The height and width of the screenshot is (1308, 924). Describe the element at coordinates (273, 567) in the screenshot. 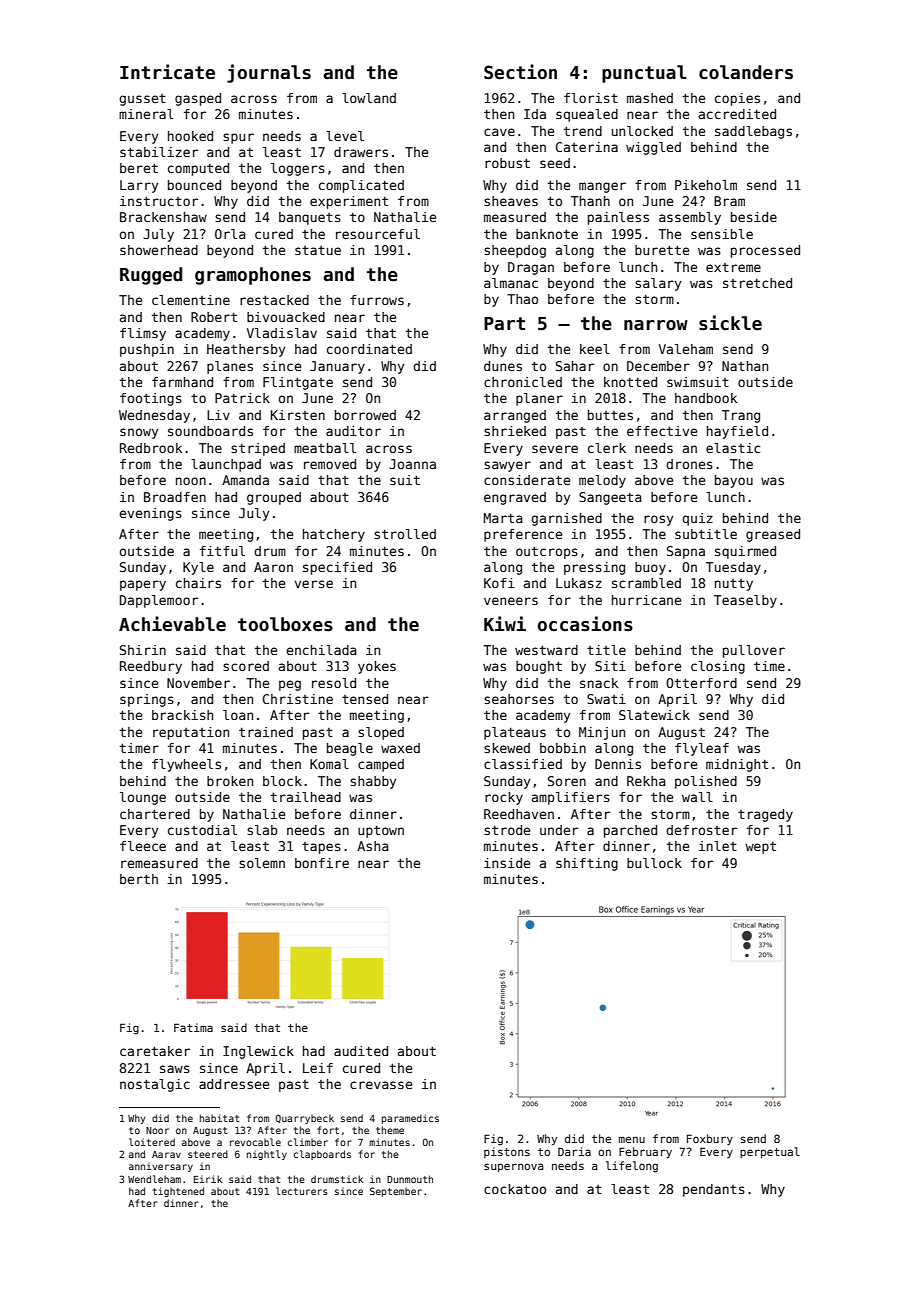

I see `Aaron` at that location.
